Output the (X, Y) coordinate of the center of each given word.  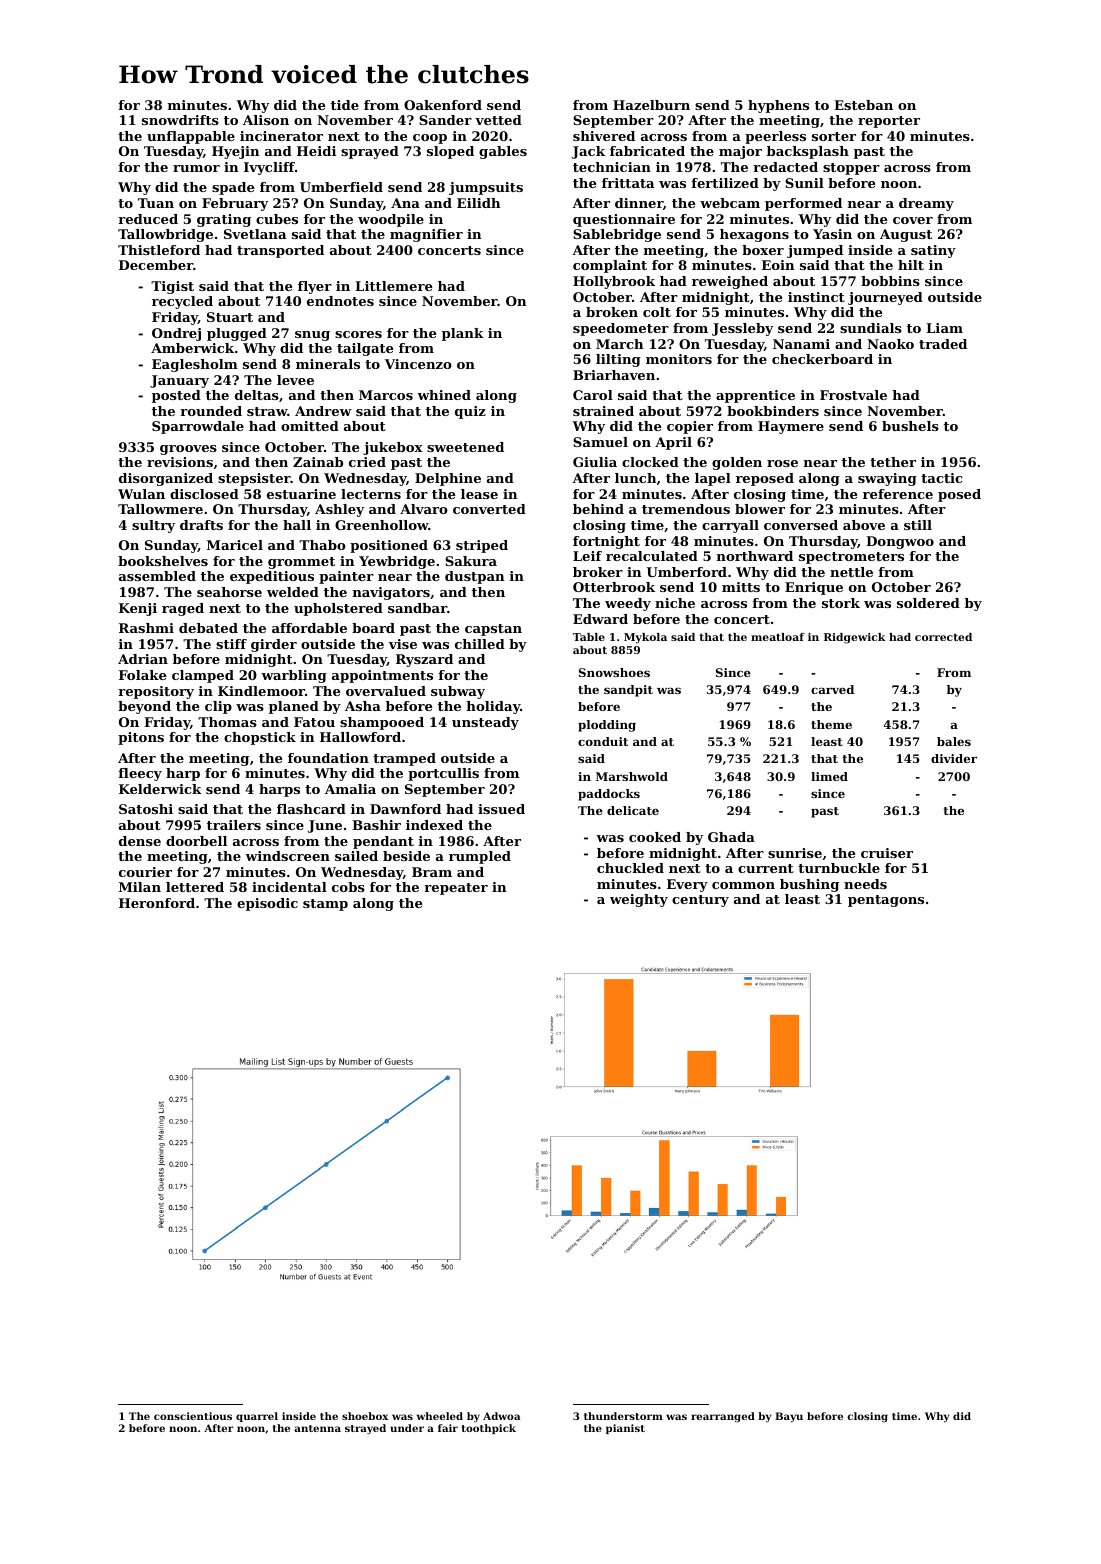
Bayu (789, 1417)
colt (657, 312)
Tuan (156, 203)
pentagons (886, 901)
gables (503, 152)
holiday (493, 707)
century (700, 901)
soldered (928, 603)
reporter (889, 122)
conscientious (193, 1416)
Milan (140, 887)
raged (183, 609)
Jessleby (742, 329)
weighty (639, 900)
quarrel (257, 1417)
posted (176, 396)
